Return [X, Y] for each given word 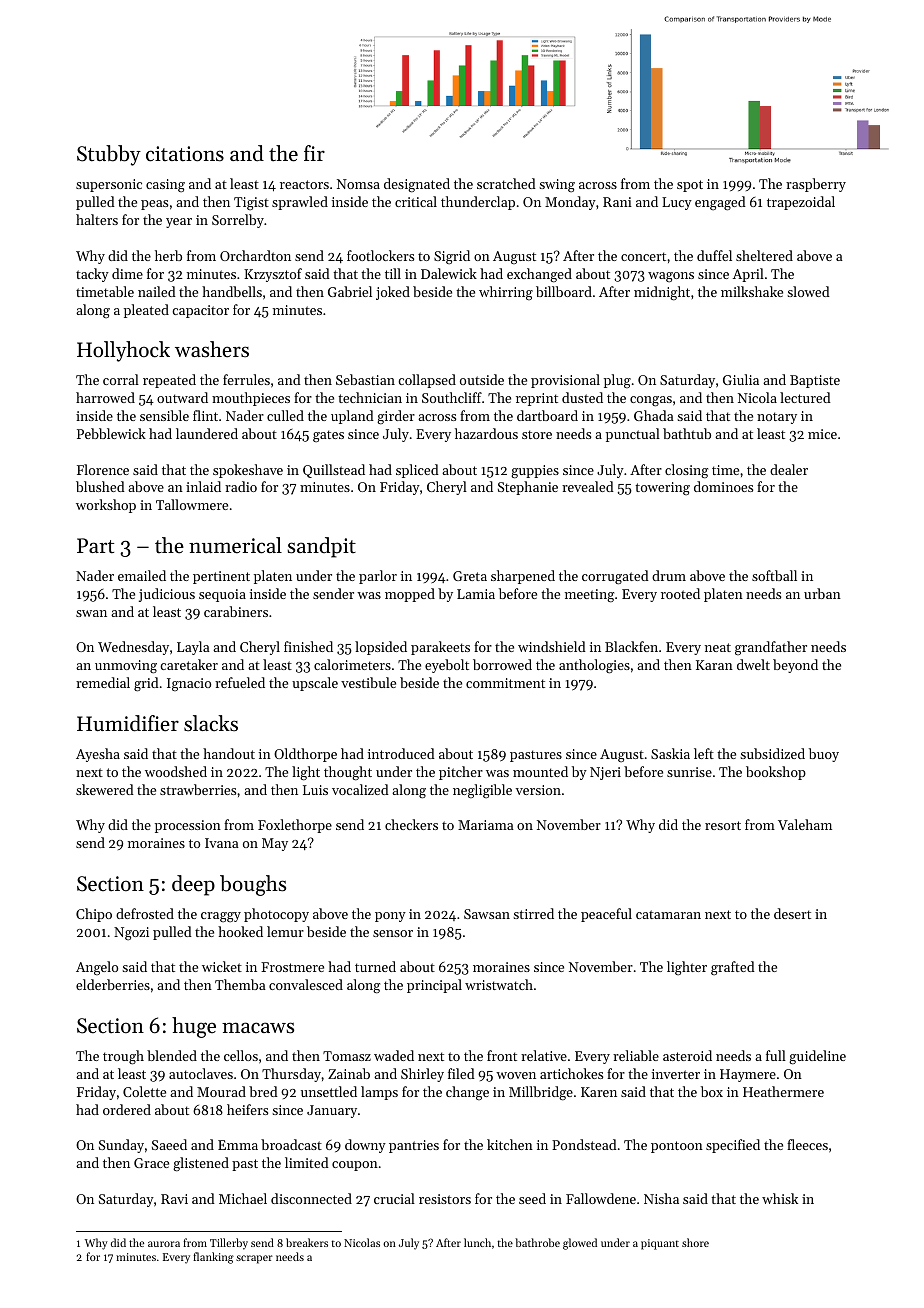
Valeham [805, 824]
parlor [378, 577]
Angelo [97, 968]
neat [718, 647]
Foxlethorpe [295, 826]
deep [193, 885]
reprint [537, 399]
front [502, 1055]
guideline [817, 1057]
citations [185, 154]
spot [690, 186]
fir [314, 153]
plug [617, 381]
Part [95, 546]
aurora [164, 1244]
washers [212, 349]
